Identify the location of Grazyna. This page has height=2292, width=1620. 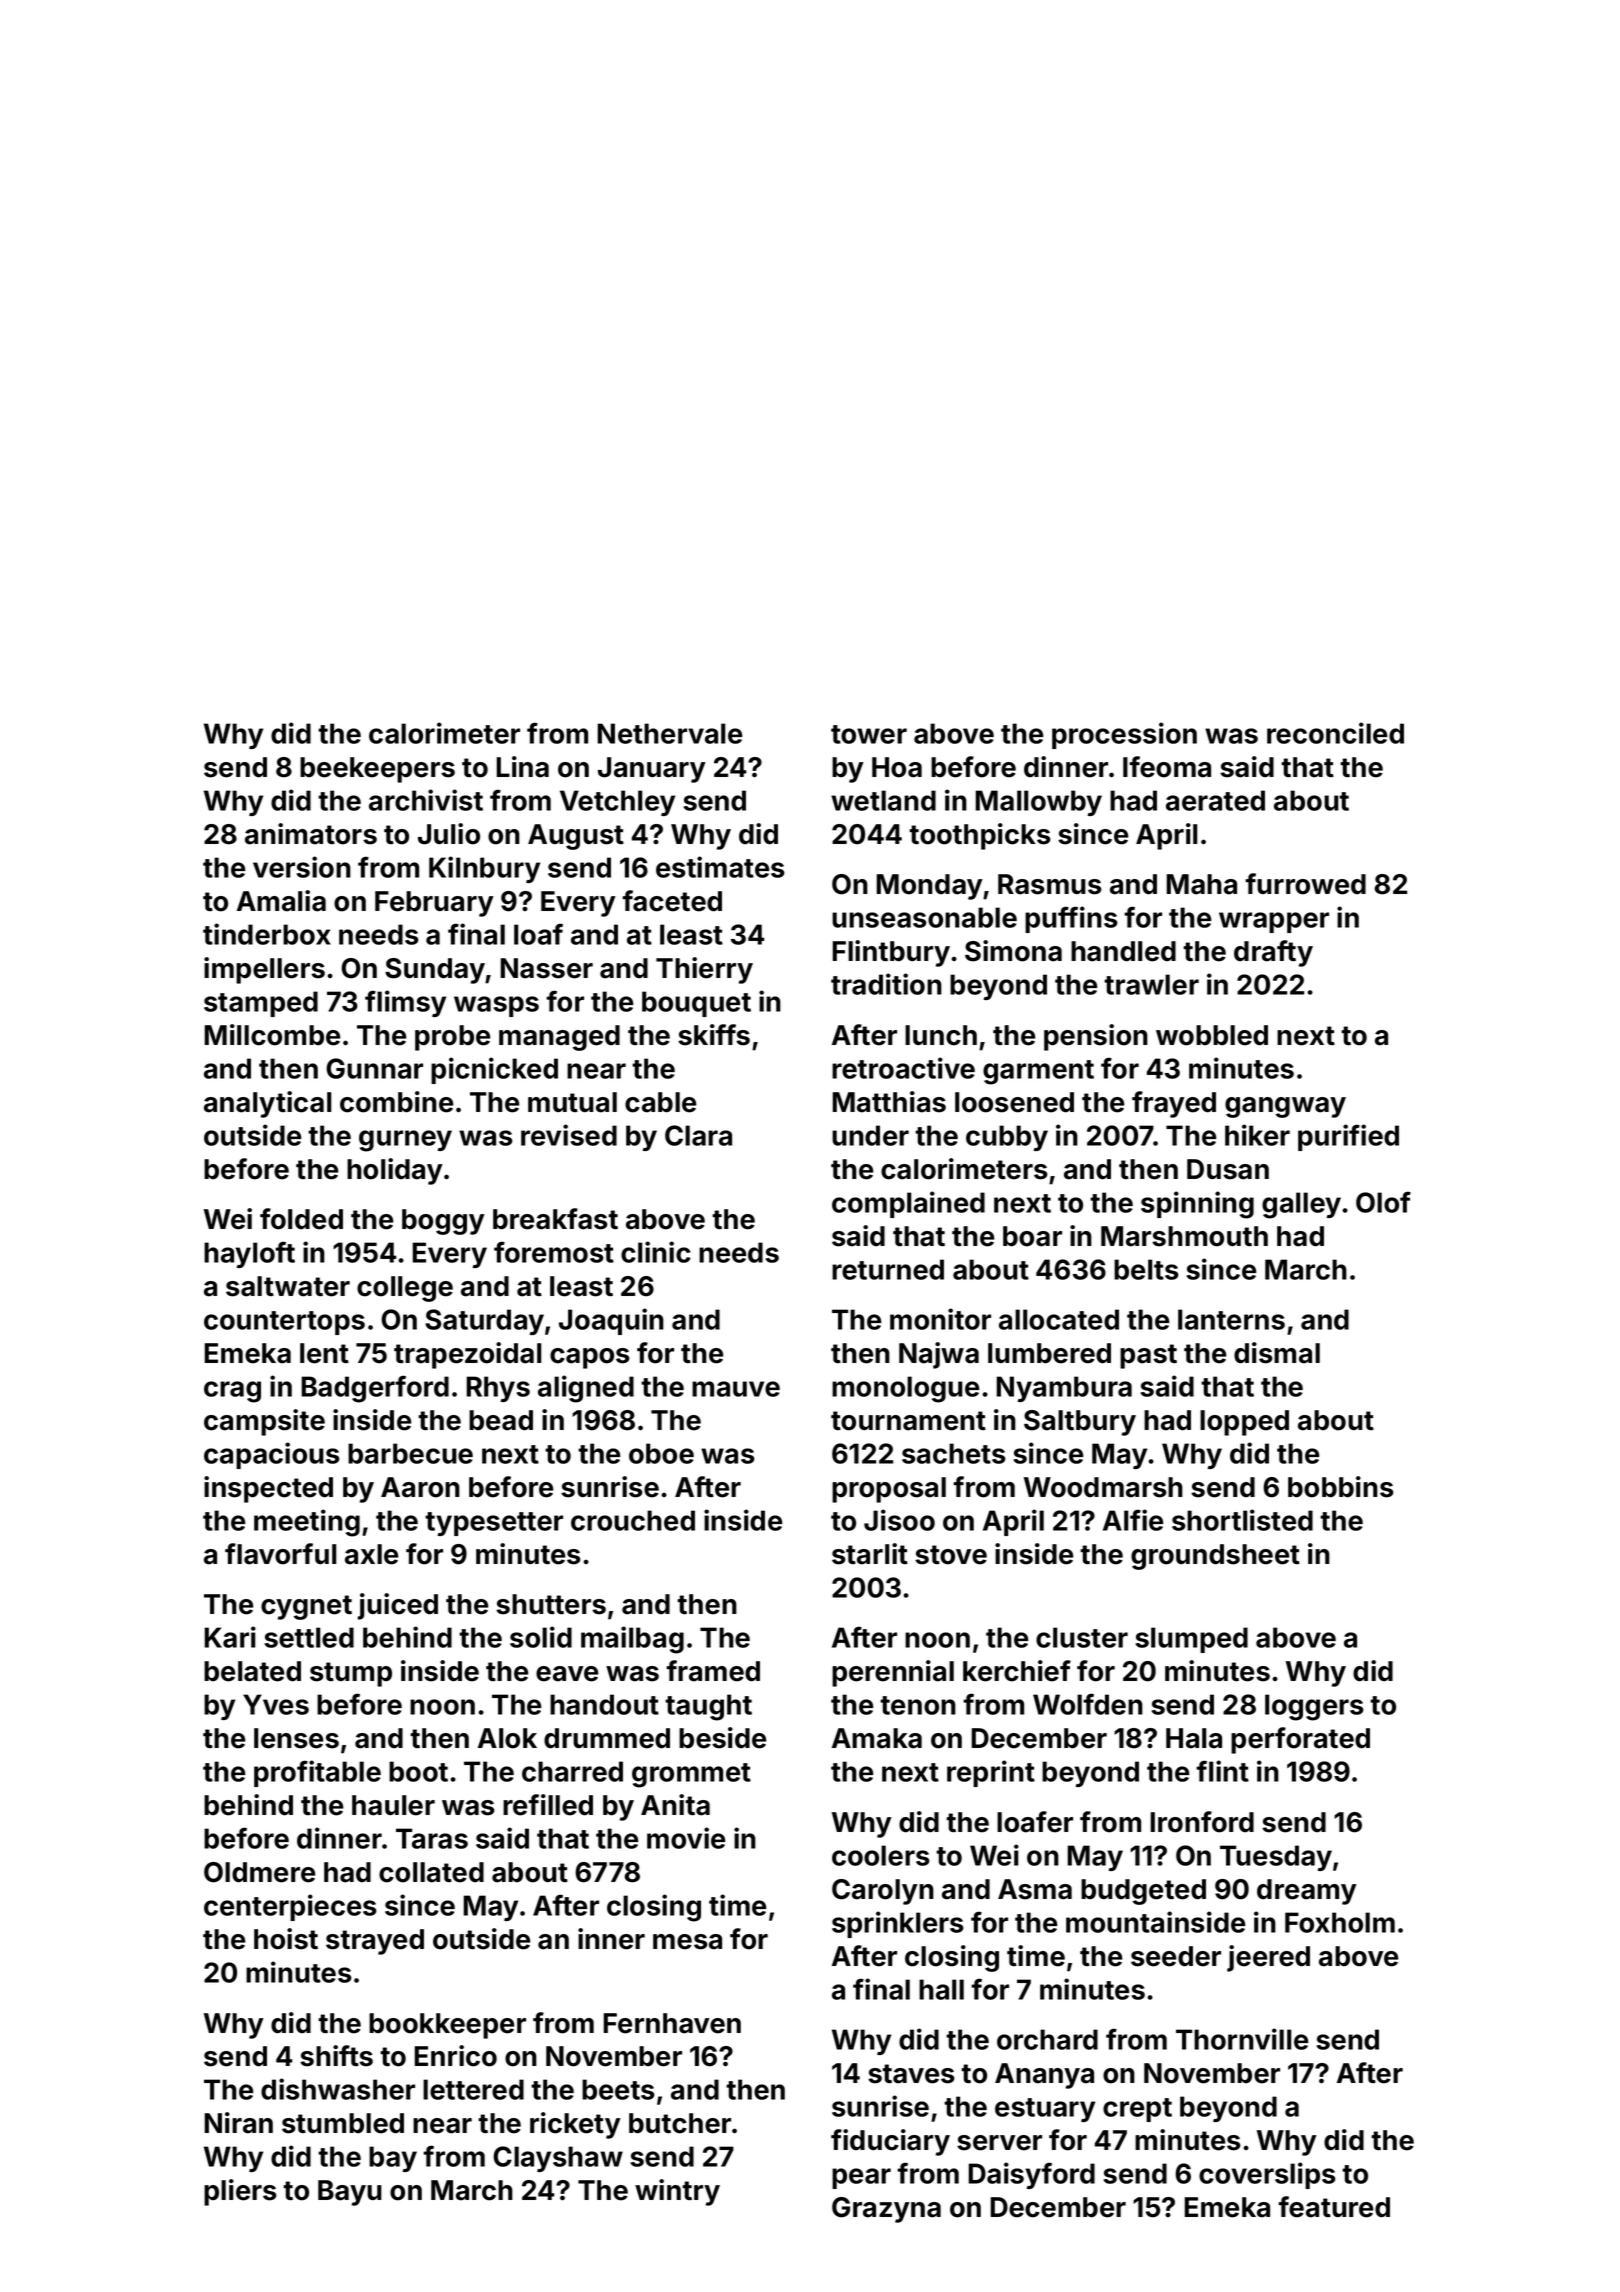
(886, 2210).
